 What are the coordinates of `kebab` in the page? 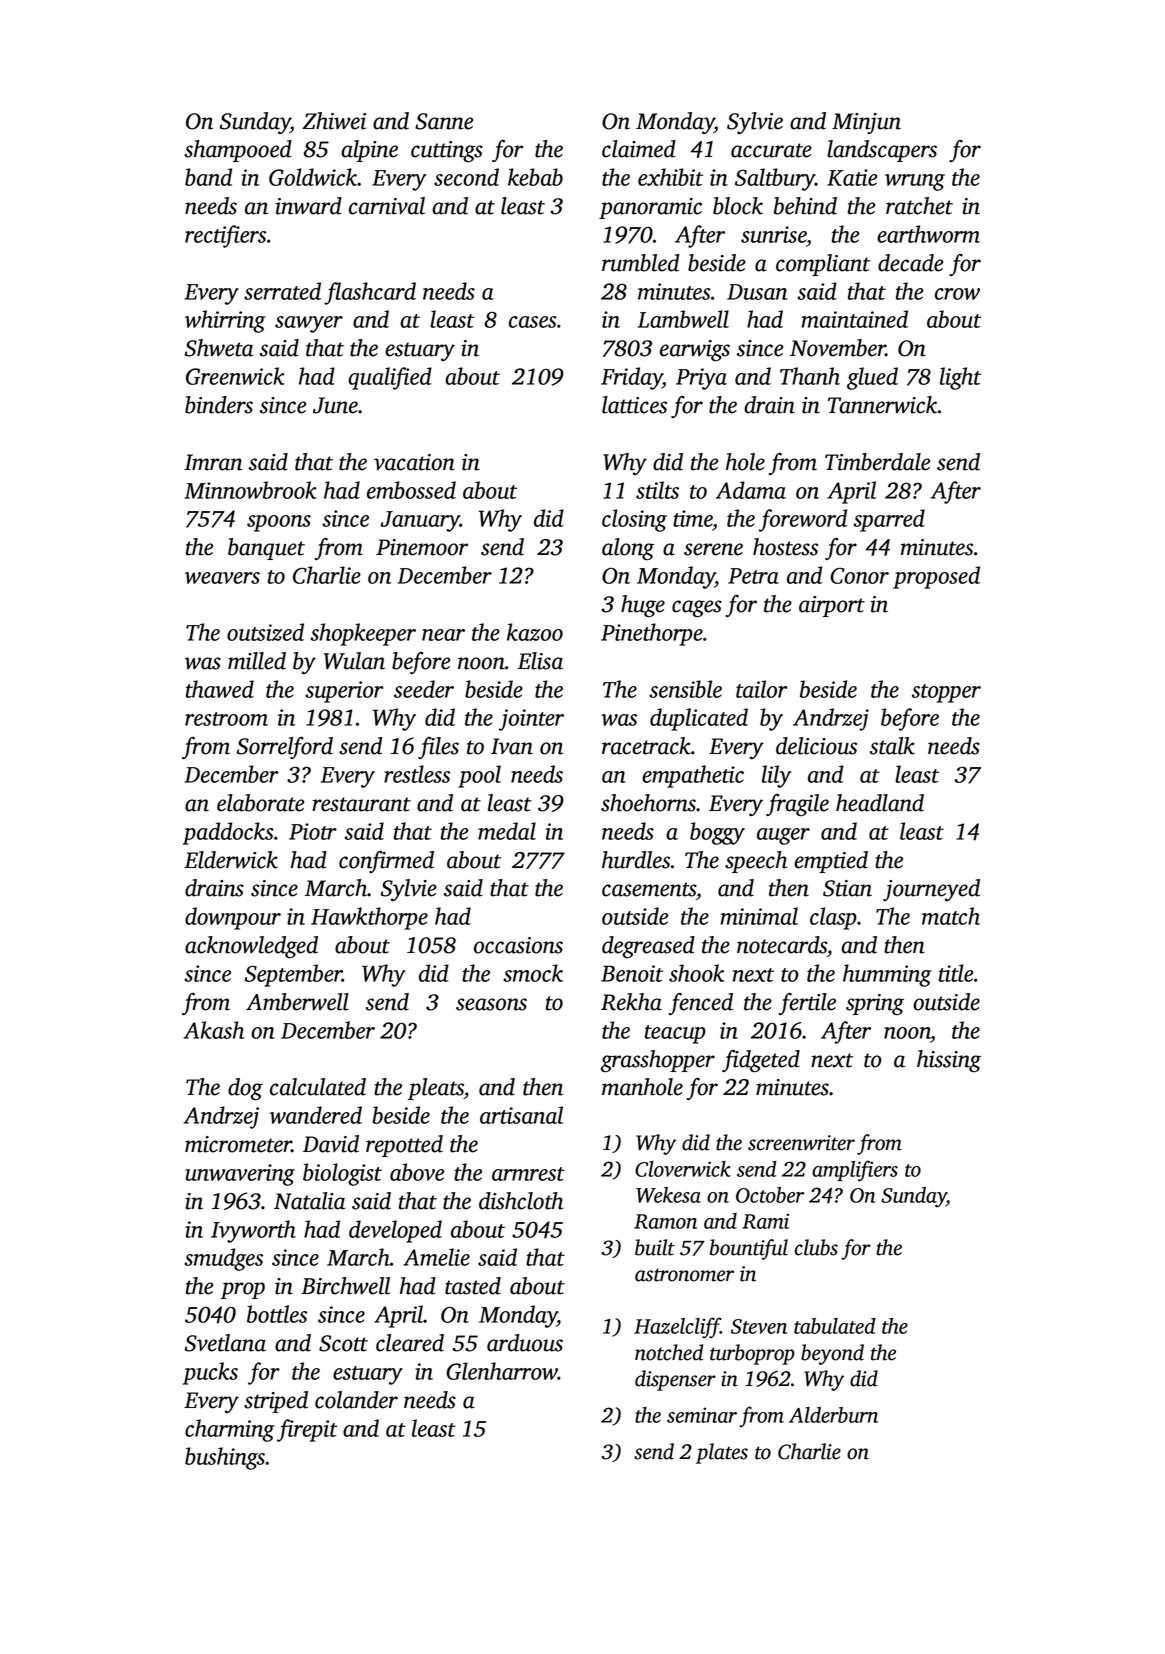 It's located at (535, 177).
